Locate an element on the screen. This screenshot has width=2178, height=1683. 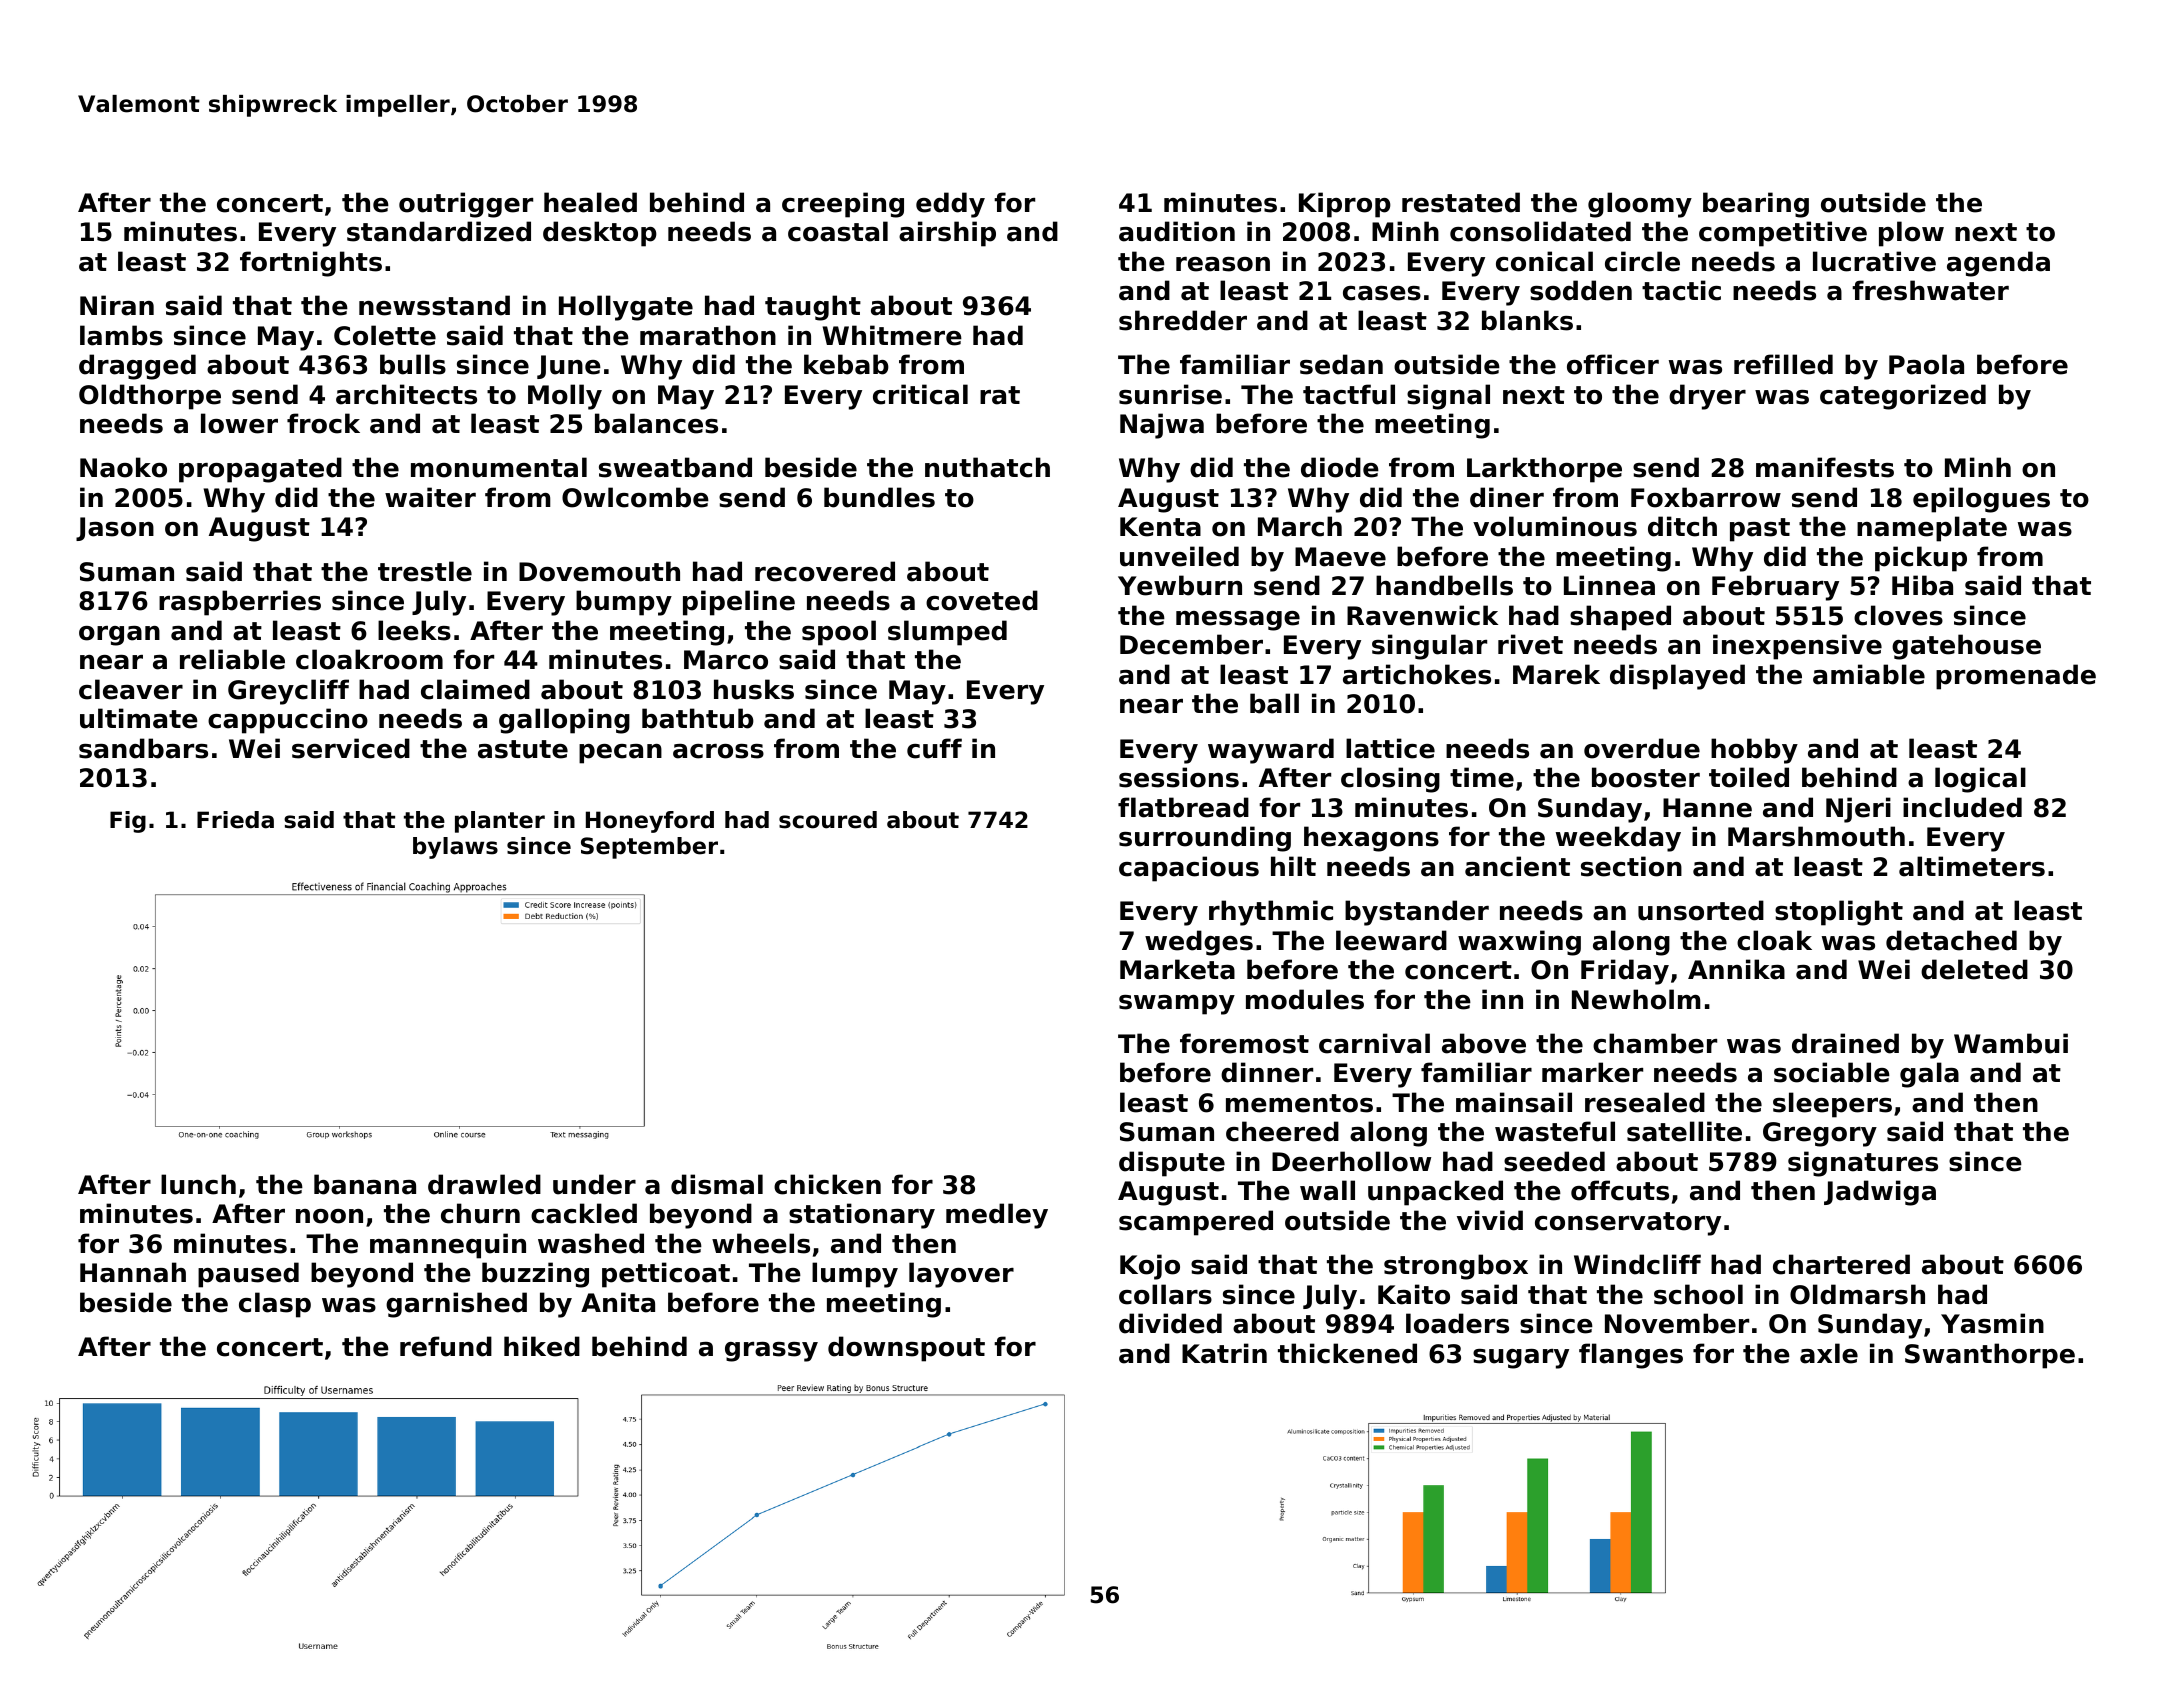
bylaws is located at coordinates (455, 848).
